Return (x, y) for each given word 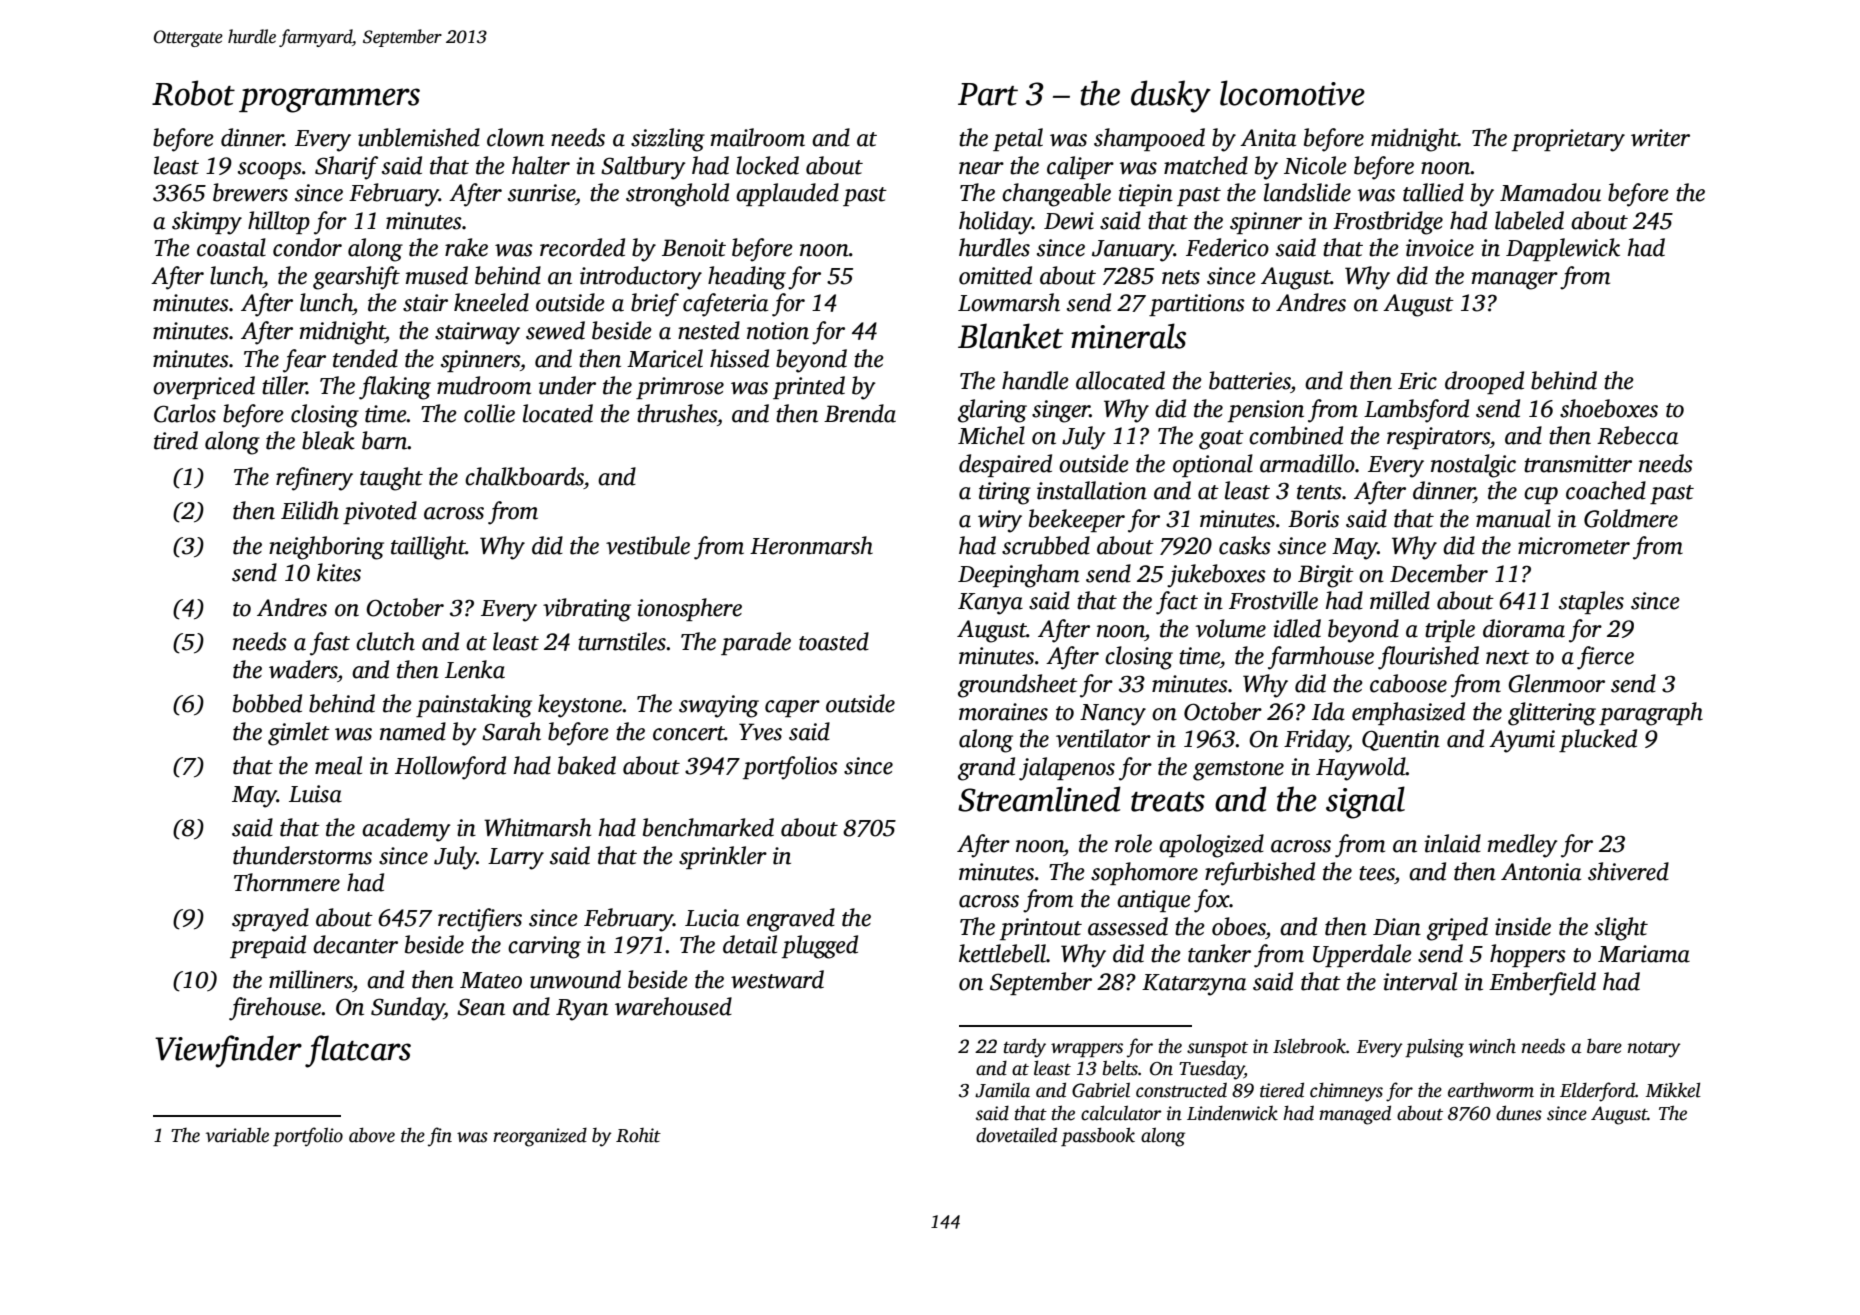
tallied (1433, 192)
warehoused (673, 1006)
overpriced (204, 387)
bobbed (267, 703)
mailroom (758, 137)
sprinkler (723, 857)
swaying (719, 706)
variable (237, 1135)
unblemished (419, 137)
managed (1355, 1115)
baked (587, 765)
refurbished (1260, 874)
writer (1660, 138)
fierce (1605, 658)
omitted (995, 275)
